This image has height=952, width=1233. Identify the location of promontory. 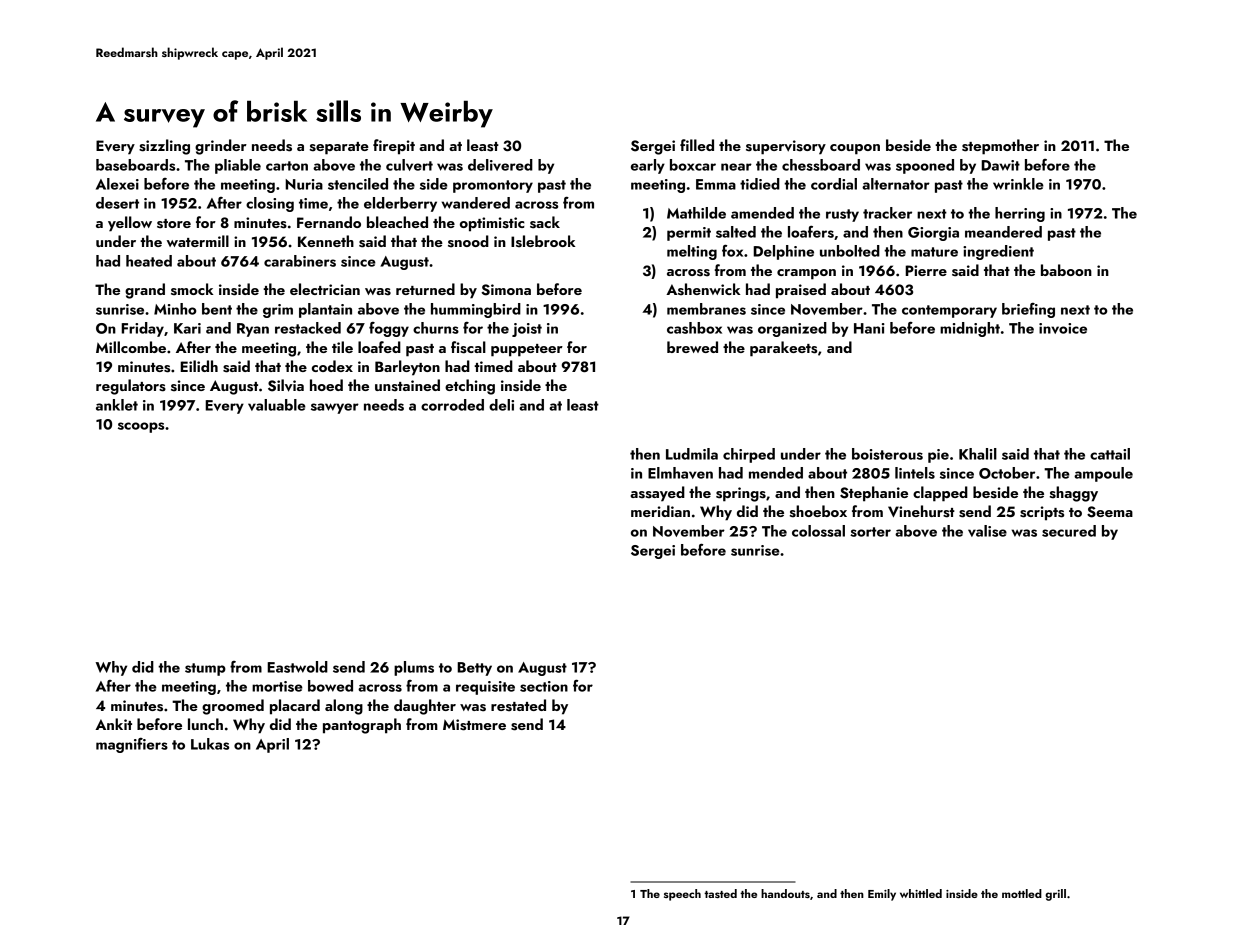
(493, 186).
